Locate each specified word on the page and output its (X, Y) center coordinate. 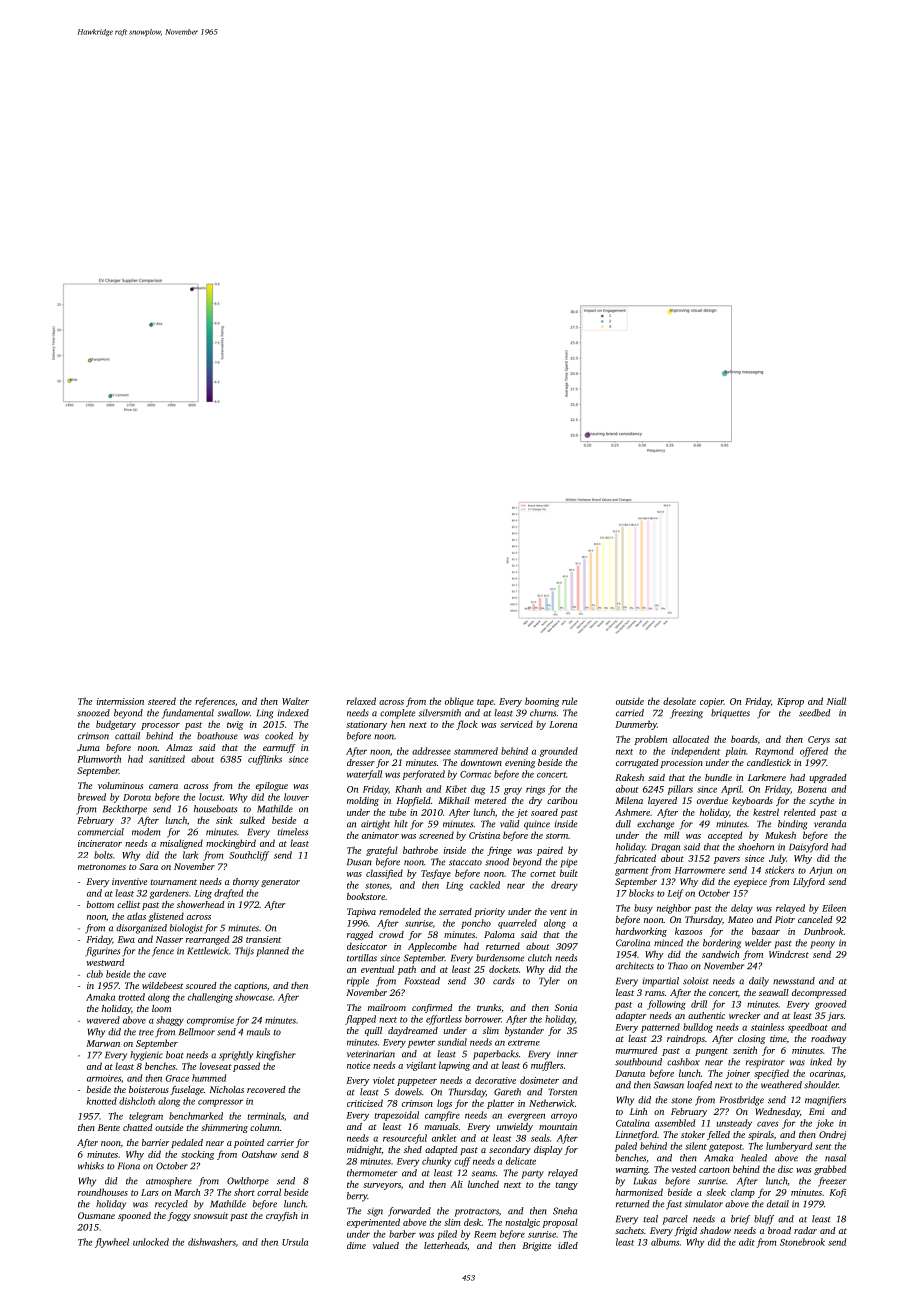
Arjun (820, 871)
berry (357, 1197)
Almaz (179, 747)
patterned (660, 1028)
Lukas (645, 1181)
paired (550, 851)
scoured (201, 985)
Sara (148, 866)
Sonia (566, 1007)
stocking (197, 1155)
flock (467, 725)
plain (735, 752)
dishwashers (212, 1242)
